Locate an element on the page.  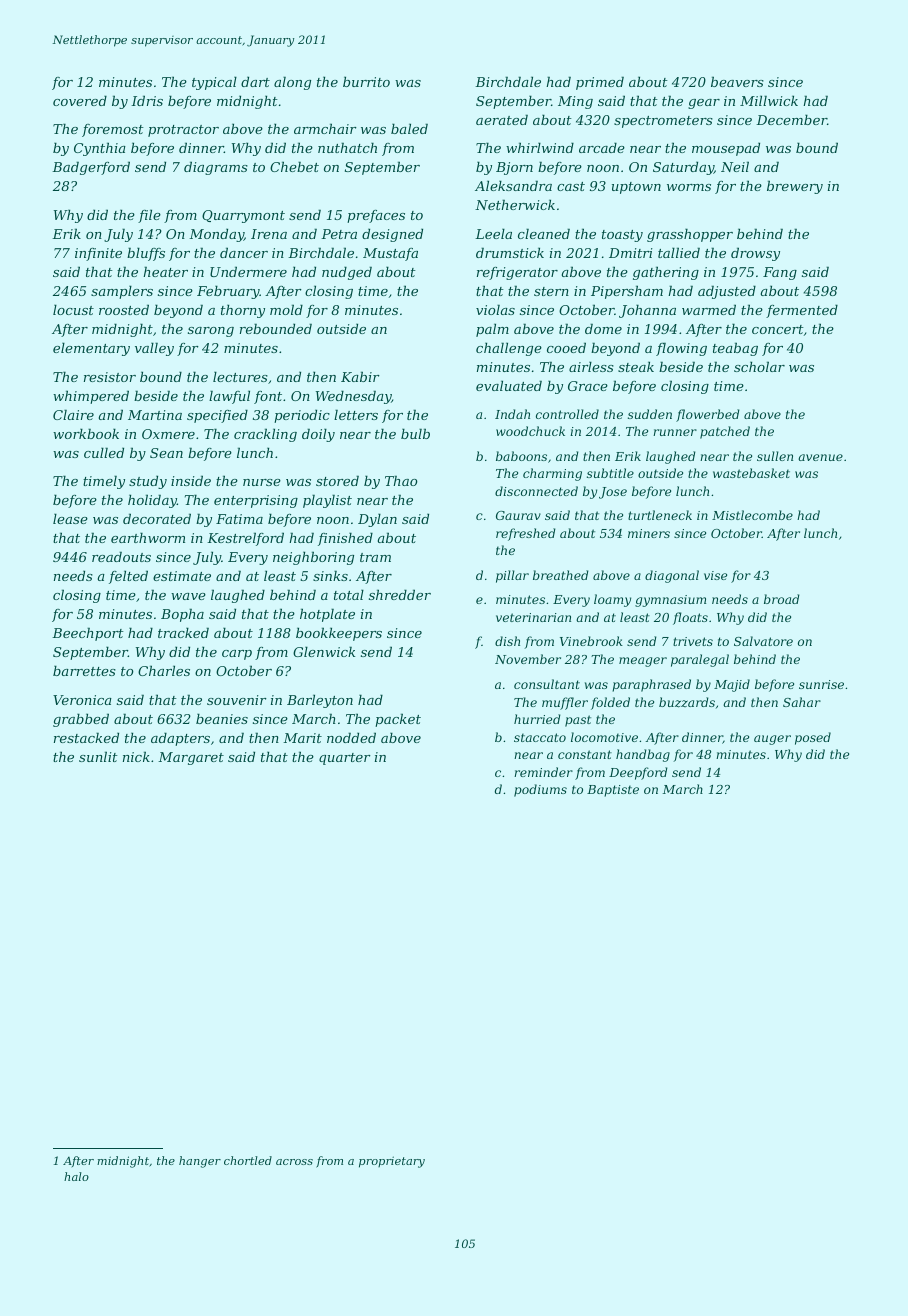
sunlit is located at coordinates (98, 756).
